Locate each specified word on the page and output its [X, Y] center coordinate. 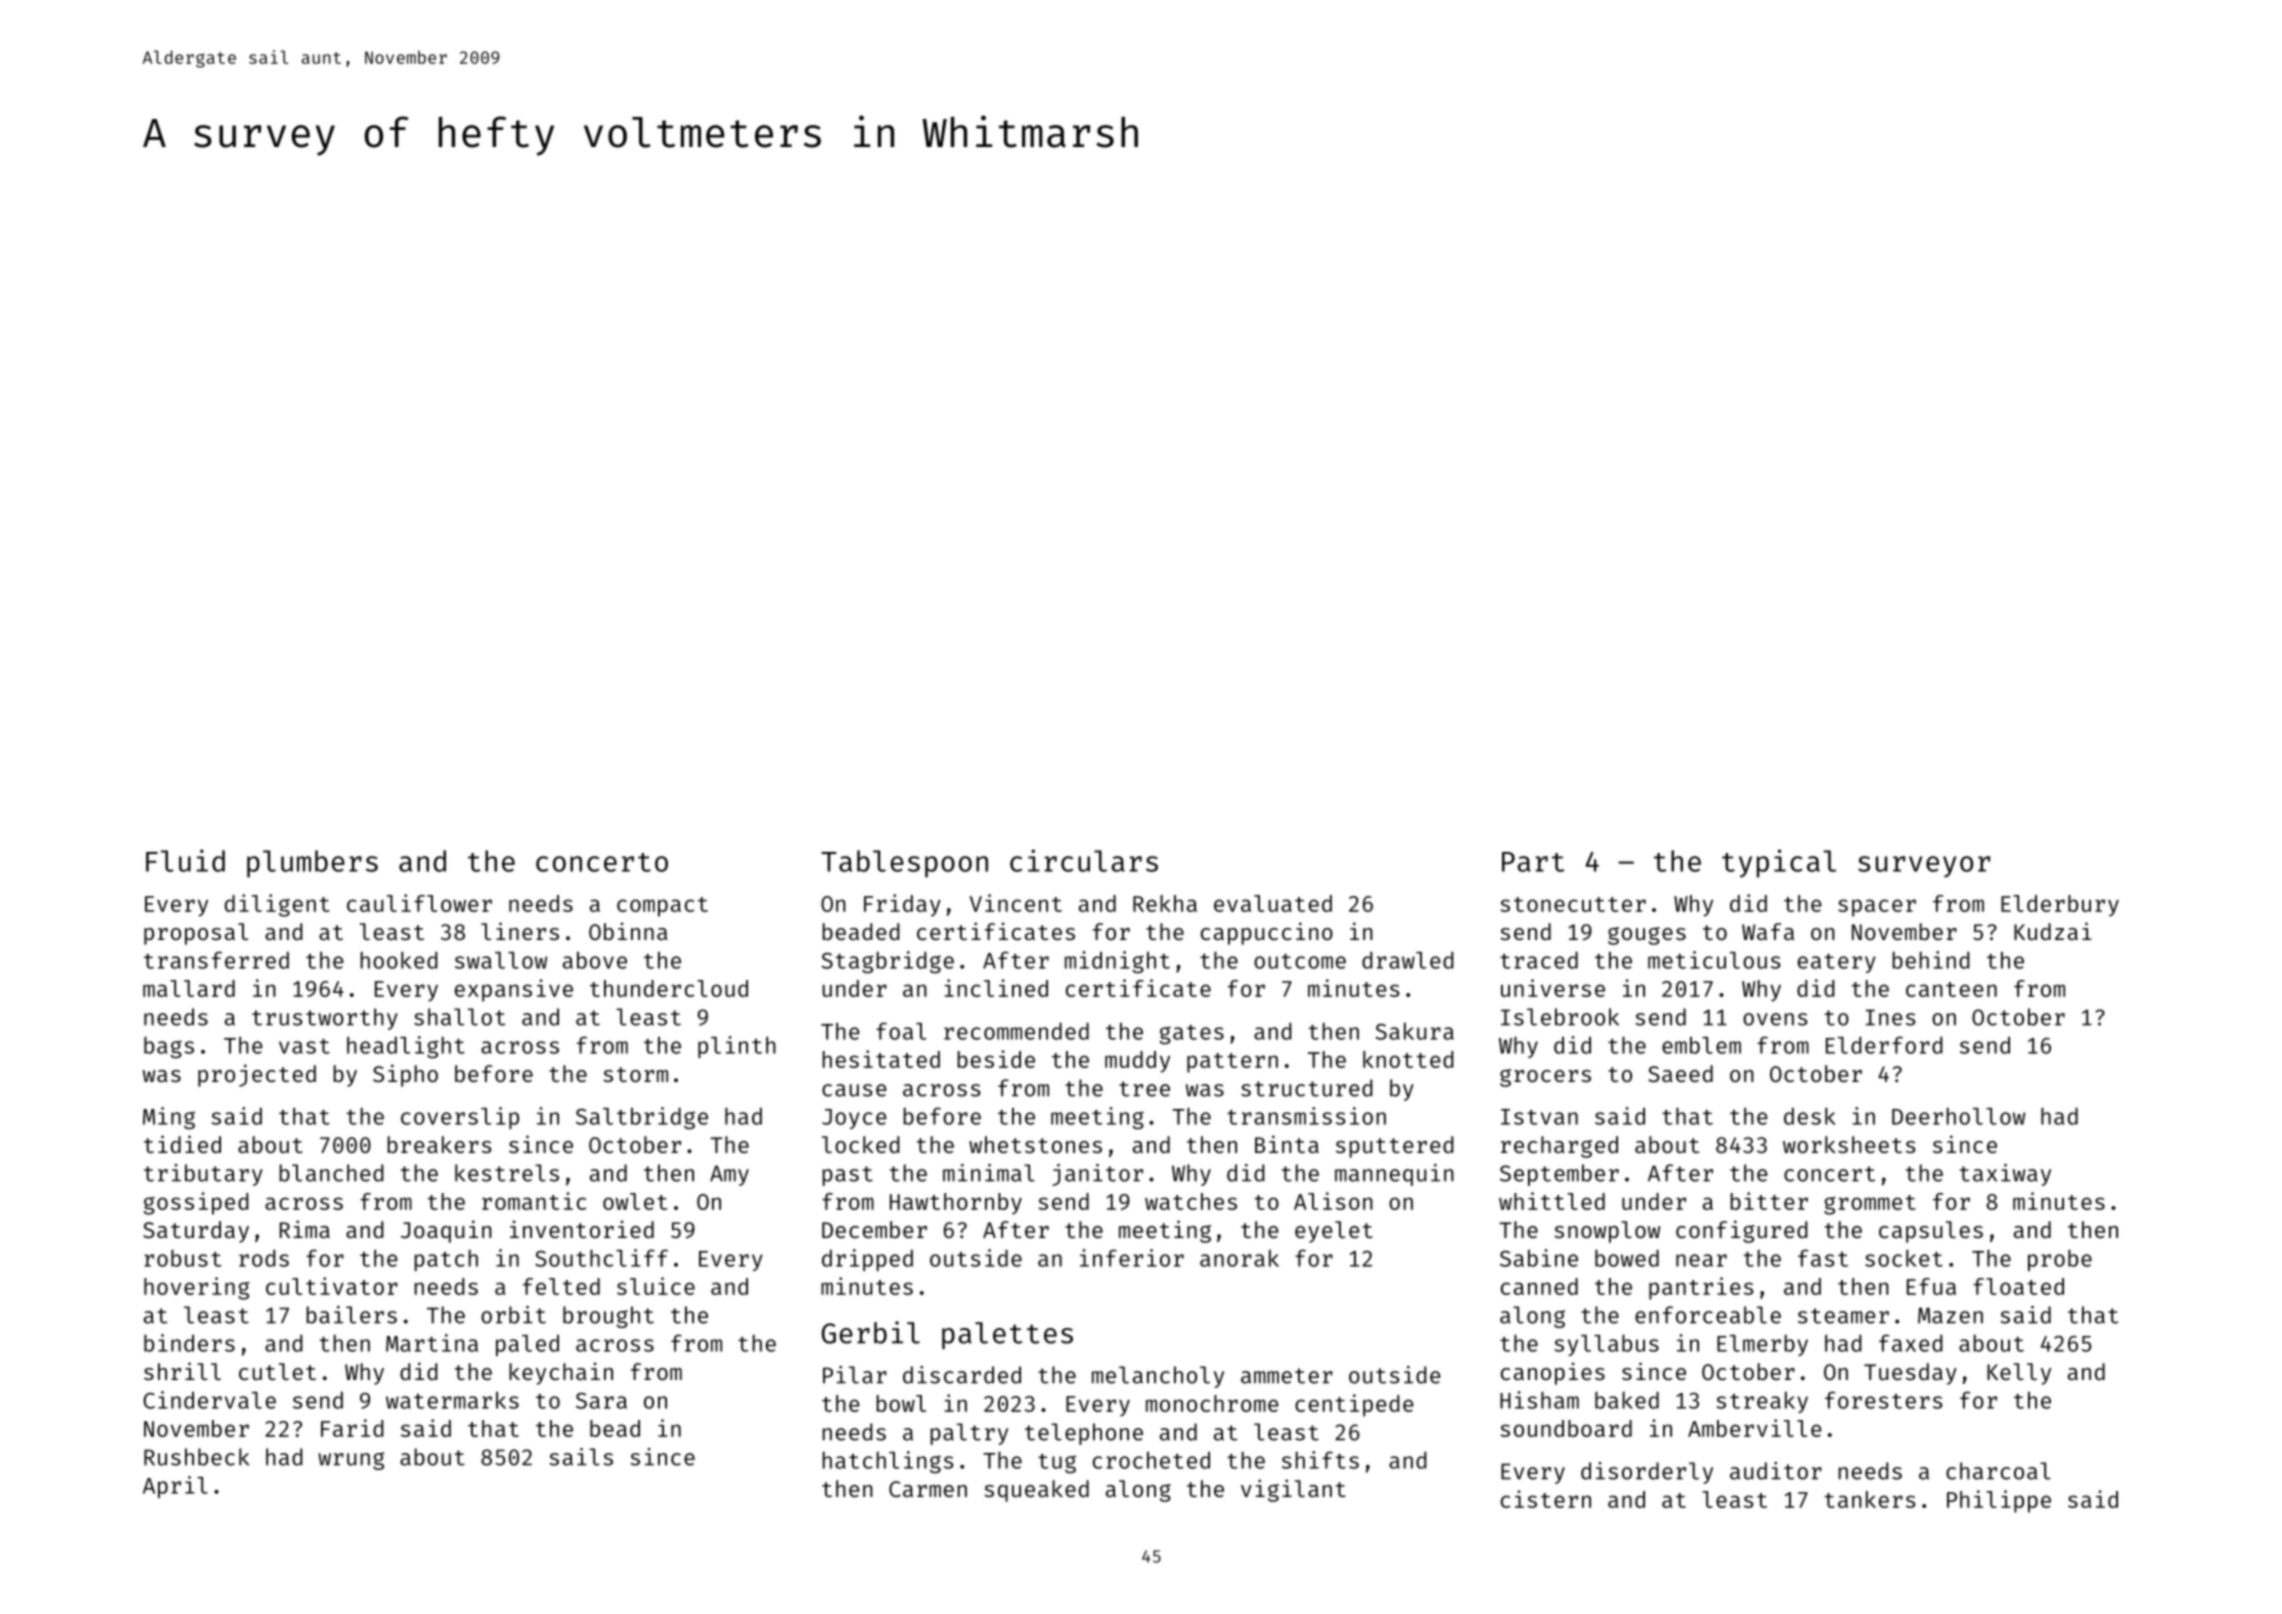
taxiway [2005, 1175]
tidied [182, 1144]
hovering [196, 1288]
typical [1779, 863]
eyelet [1334, 1232]
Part [1533, 862]
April [175, 1487]
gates [1192, 1035]
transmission [1306, 1116]
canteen [1951, 989]
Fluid [185, 860]
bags [169, 1047]
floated [2018, 1286]
